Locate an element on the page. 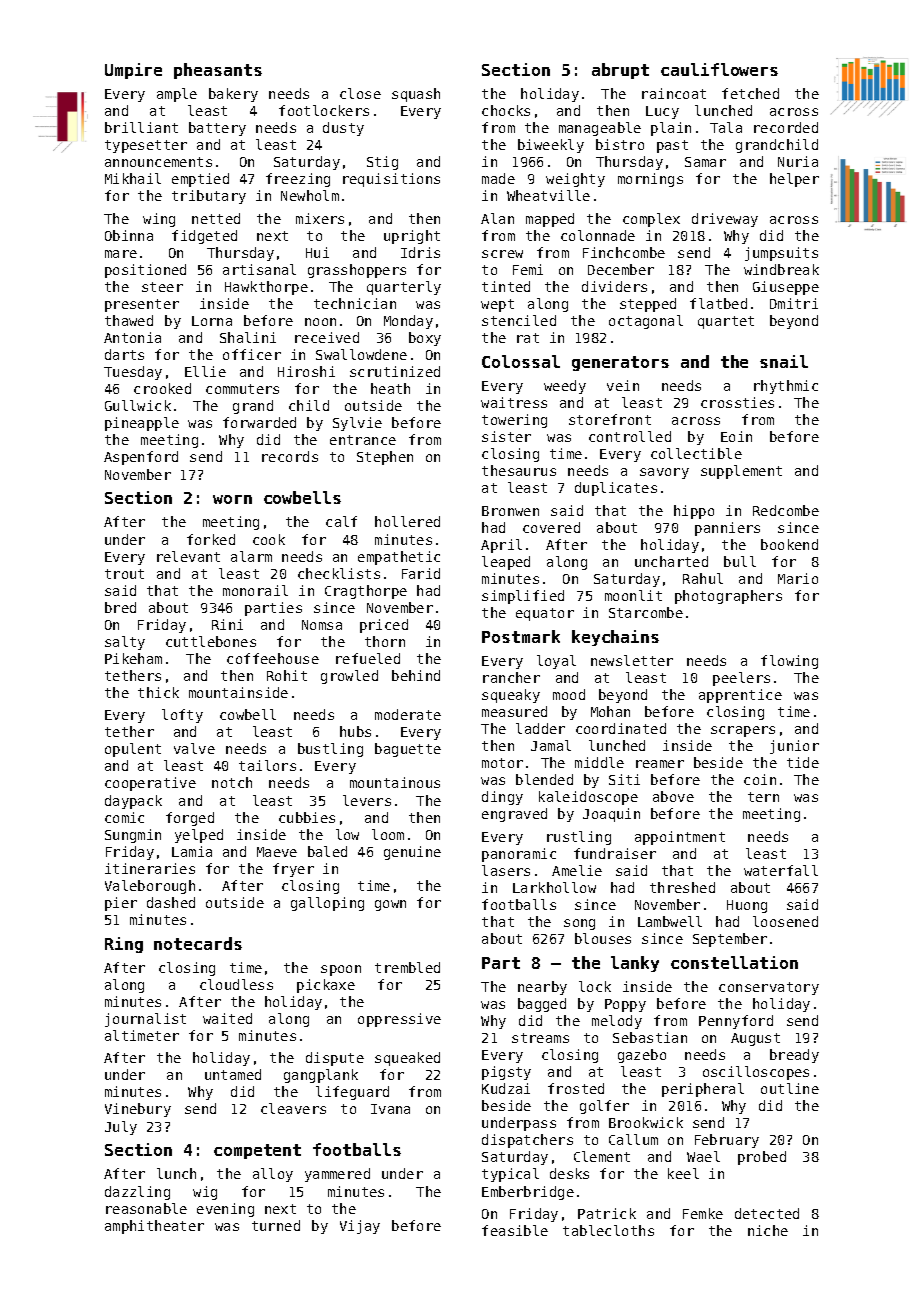 This document has height=1308, width=924. probed is located at coordinates (762, 1158).
